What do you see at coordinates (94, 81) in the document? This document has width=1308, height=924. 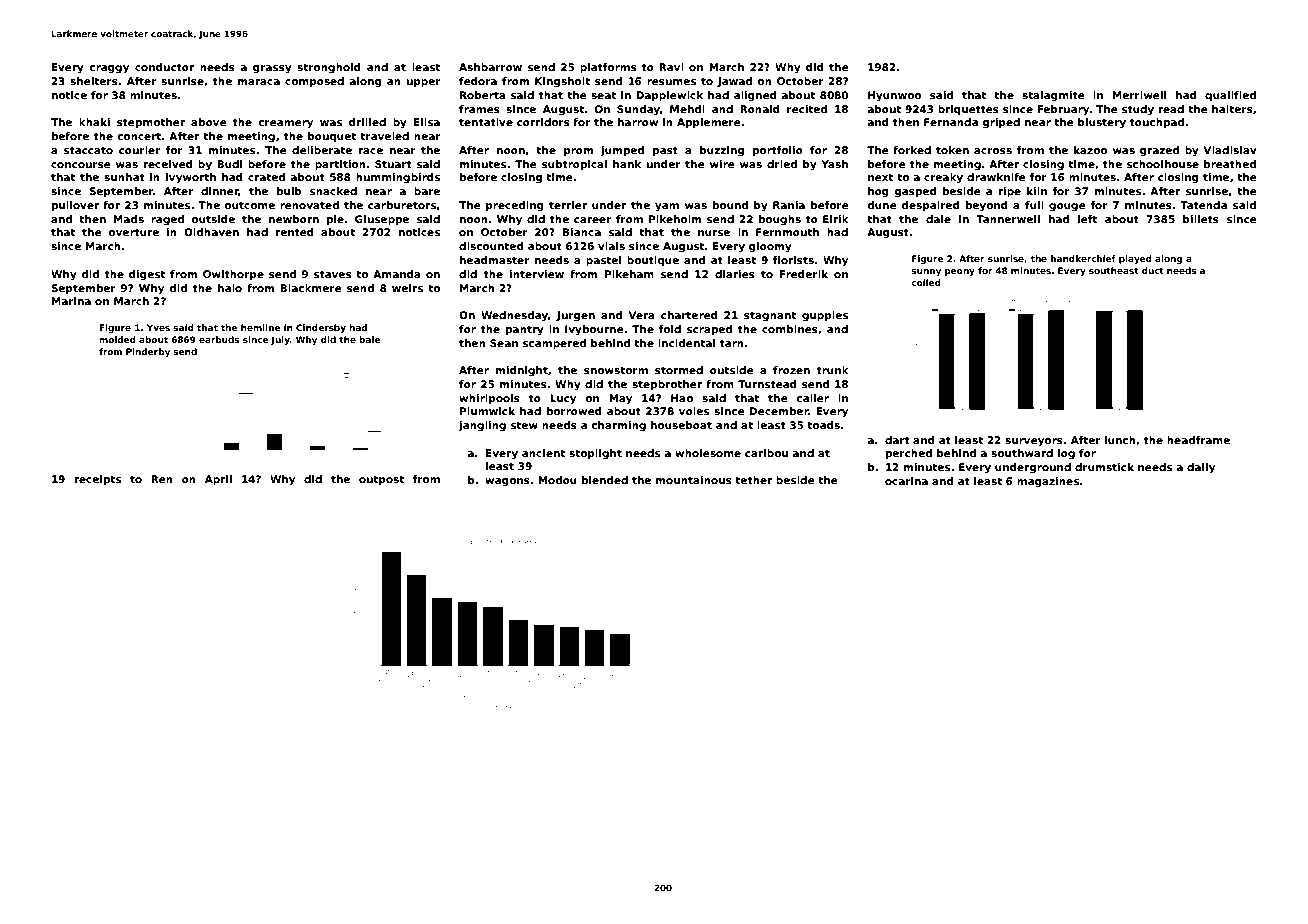 I see `shelters` at bounding box center [94, 81].
